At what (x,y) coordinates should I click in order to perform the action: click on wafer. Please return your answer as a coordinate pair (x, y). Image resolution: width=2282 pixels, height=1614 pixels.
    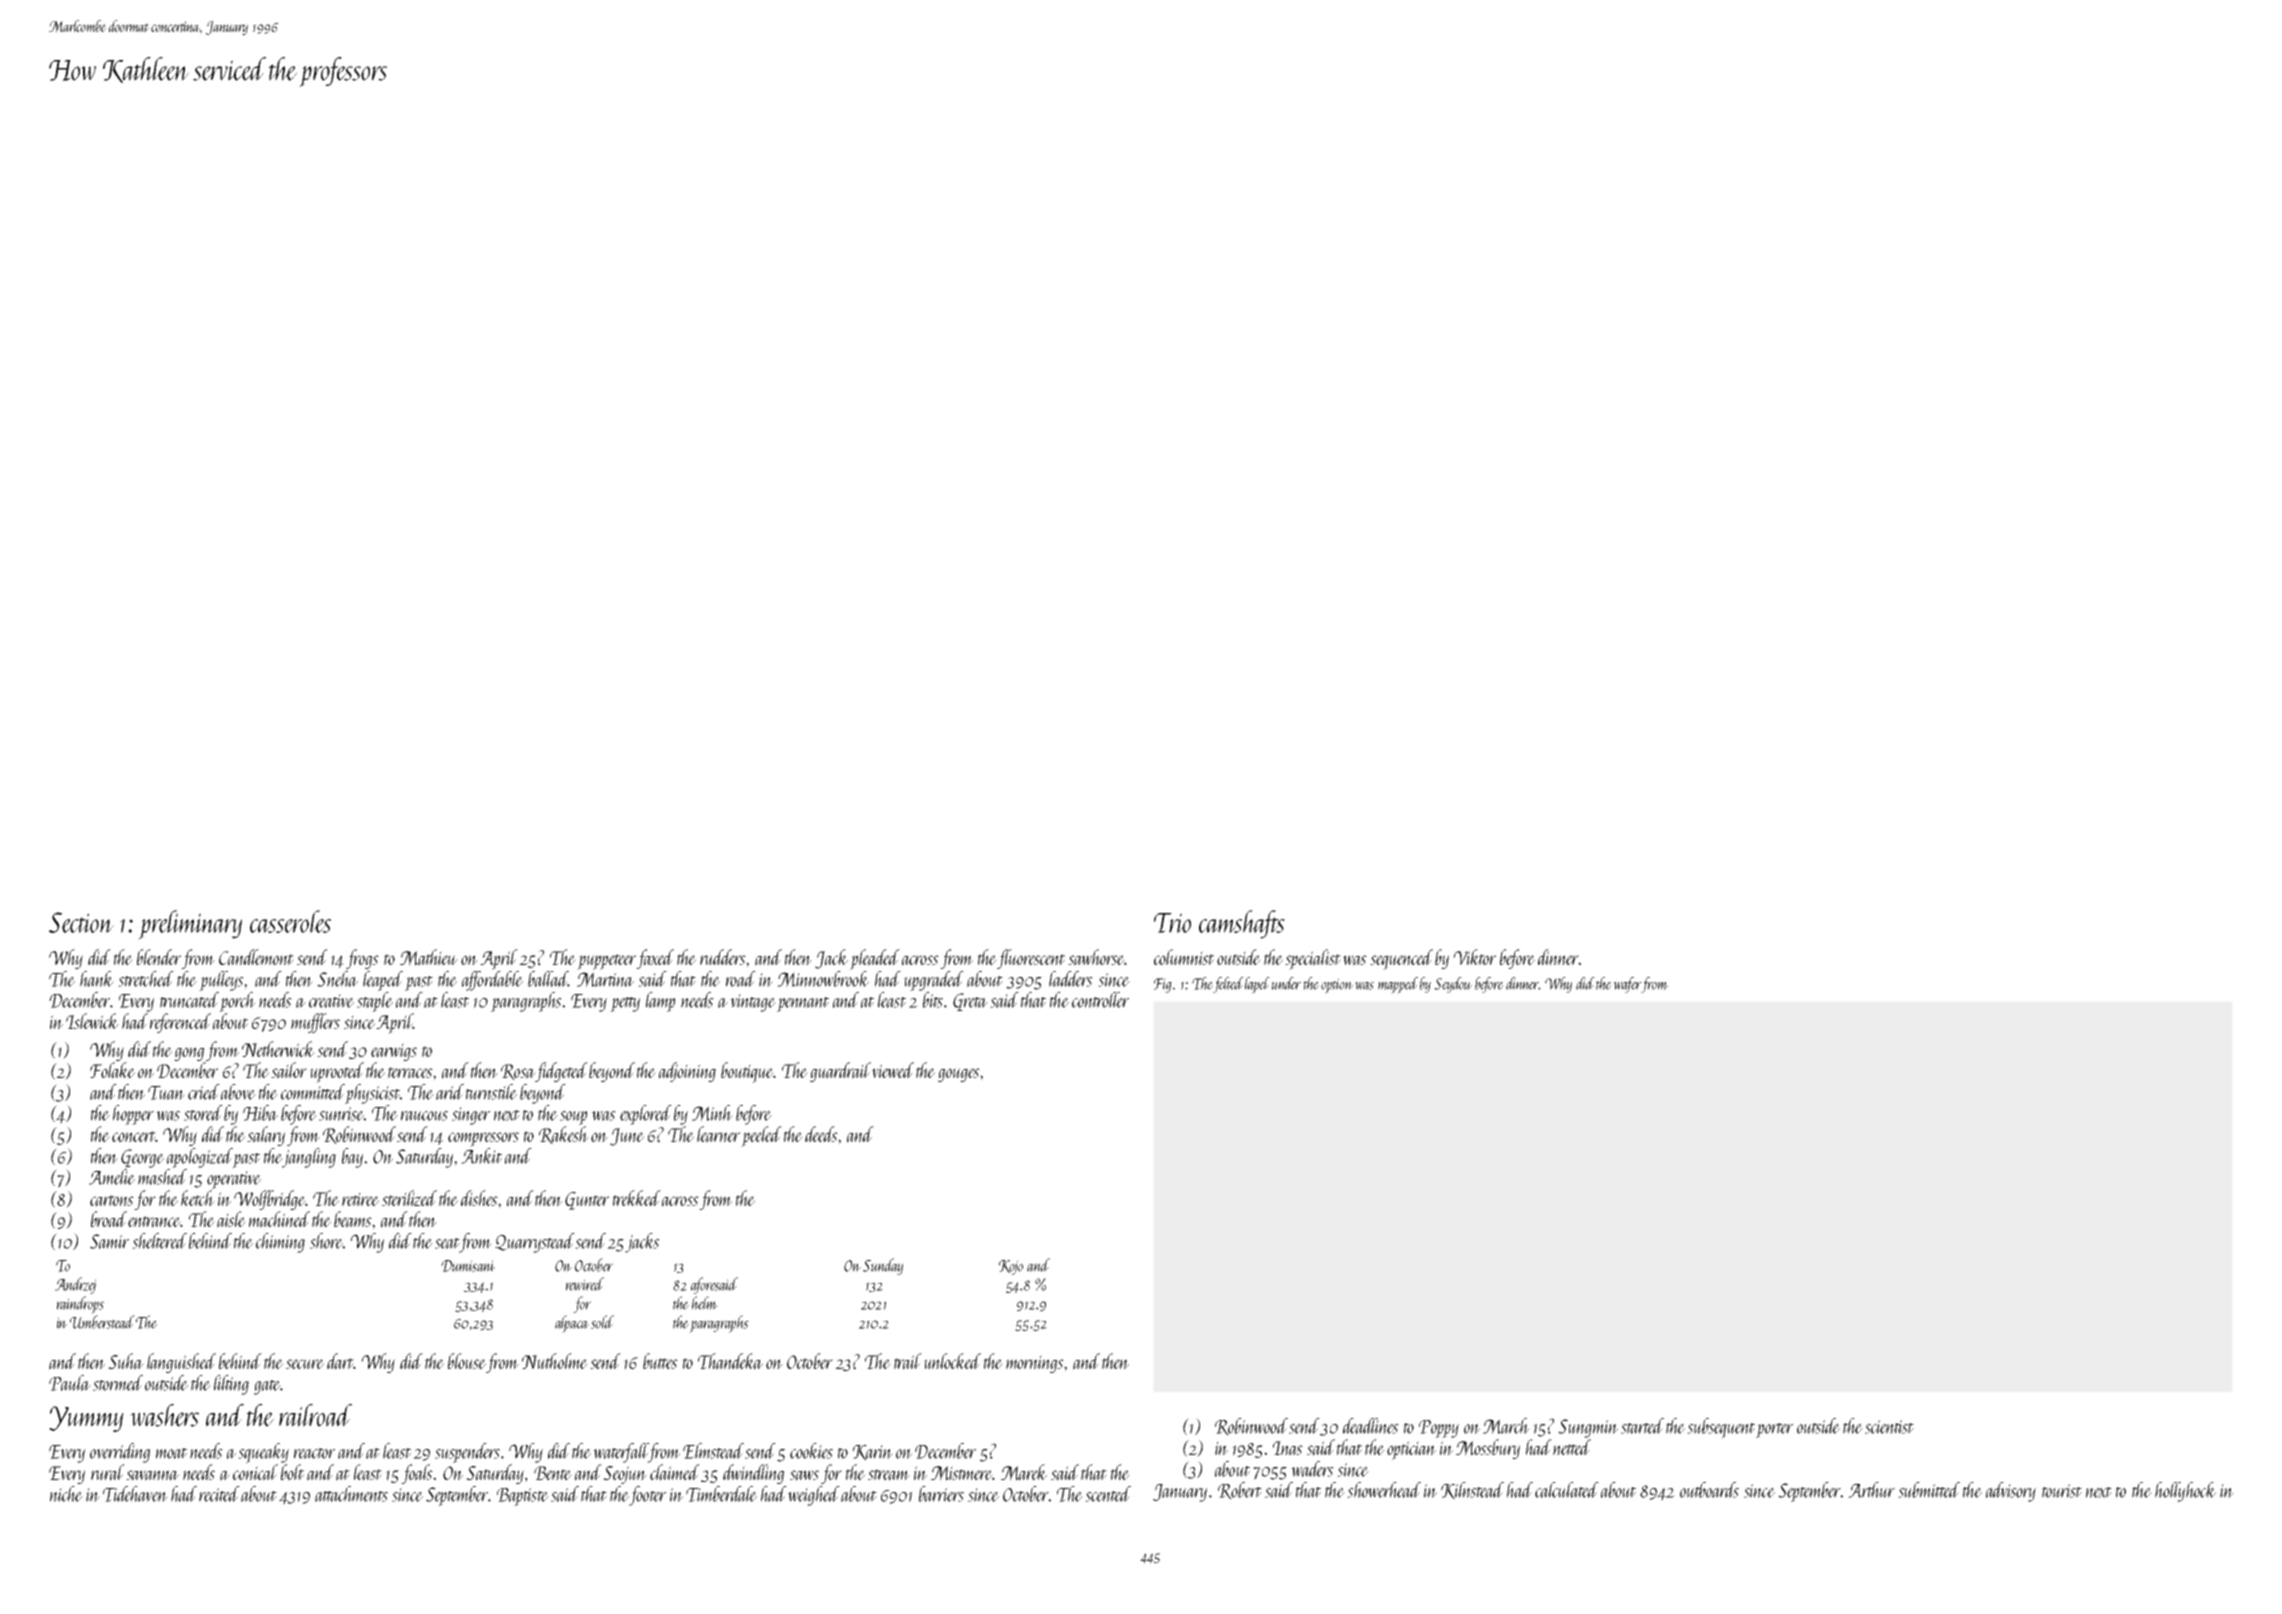
    Looking at the image, I should click on (1627, 985).
